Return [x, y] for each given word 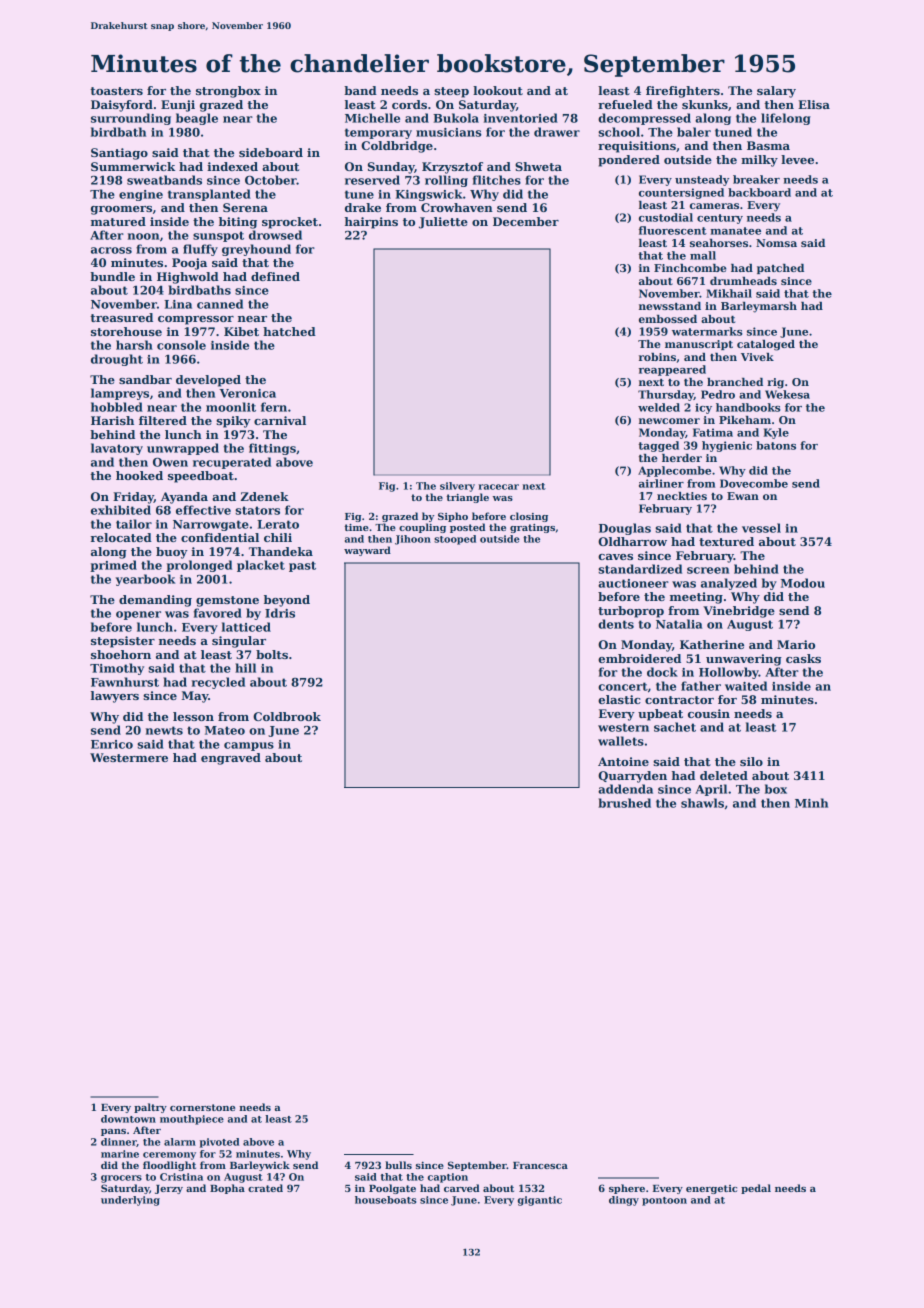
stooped [455, 540]
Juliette [443, 223]
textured [726, 541]
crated [265, 1188]
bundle [112, 276]
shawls [702, 803]
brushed [624, 803]
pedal [756, 1189]
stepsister [123, 642]
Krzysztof [452, 168]
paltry [150, 1108]
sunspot [218, 236]
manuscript [699, 345]
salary [776, 92]
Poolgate [392, 1189]
